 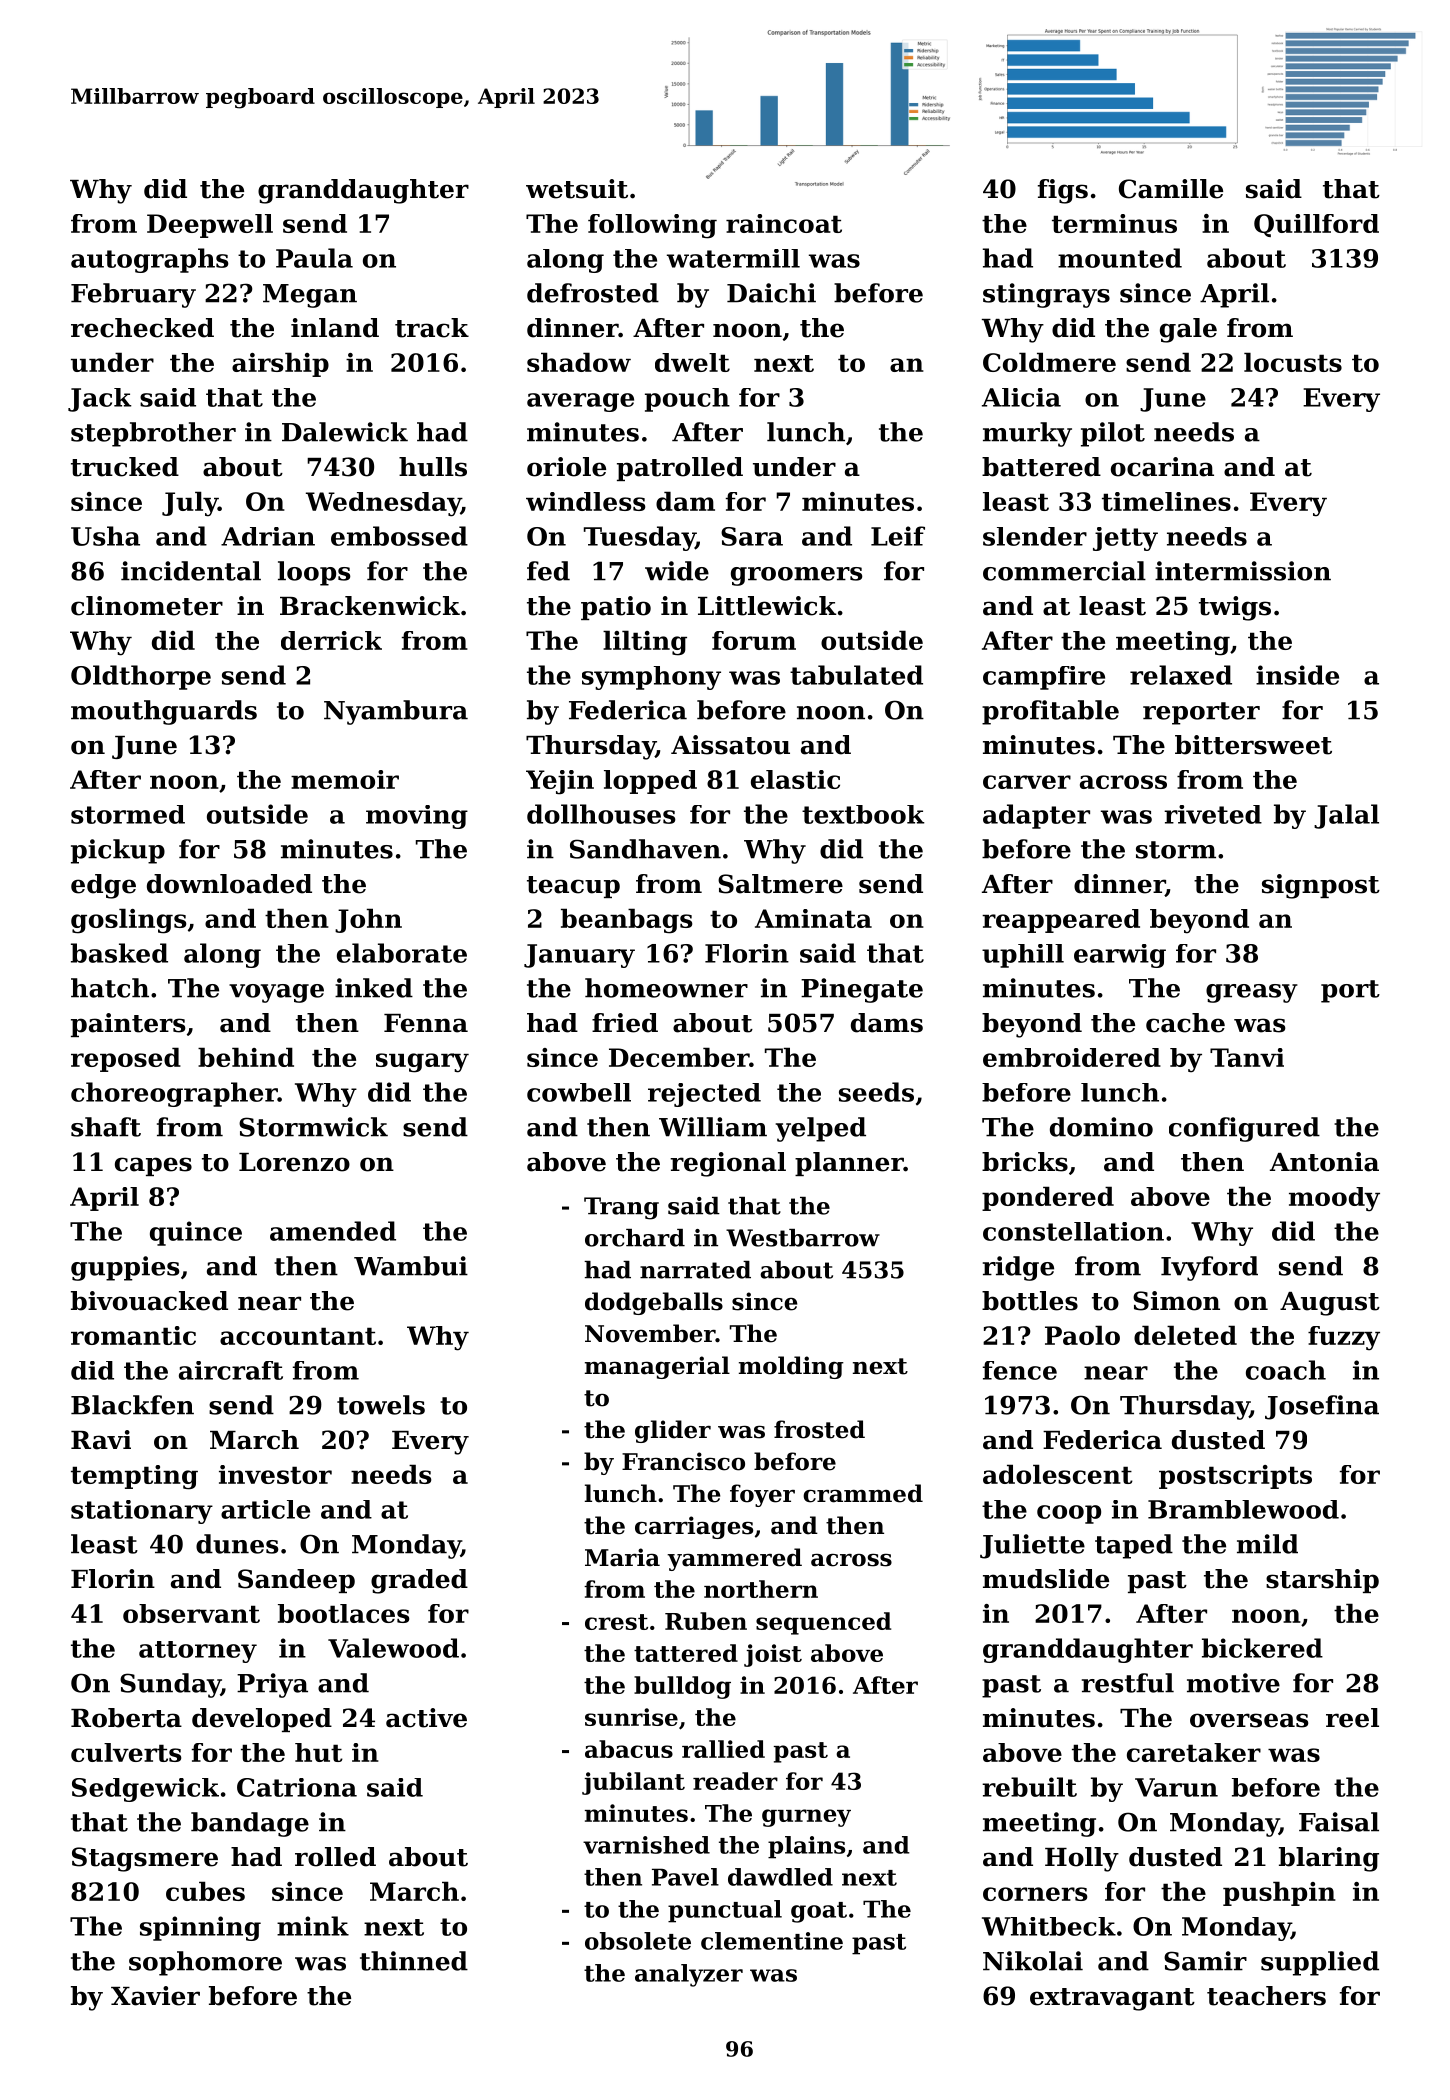 What do you see at coordinates (314, 258) in the document?
I see `Paula` at bounding box center [314, 258].
